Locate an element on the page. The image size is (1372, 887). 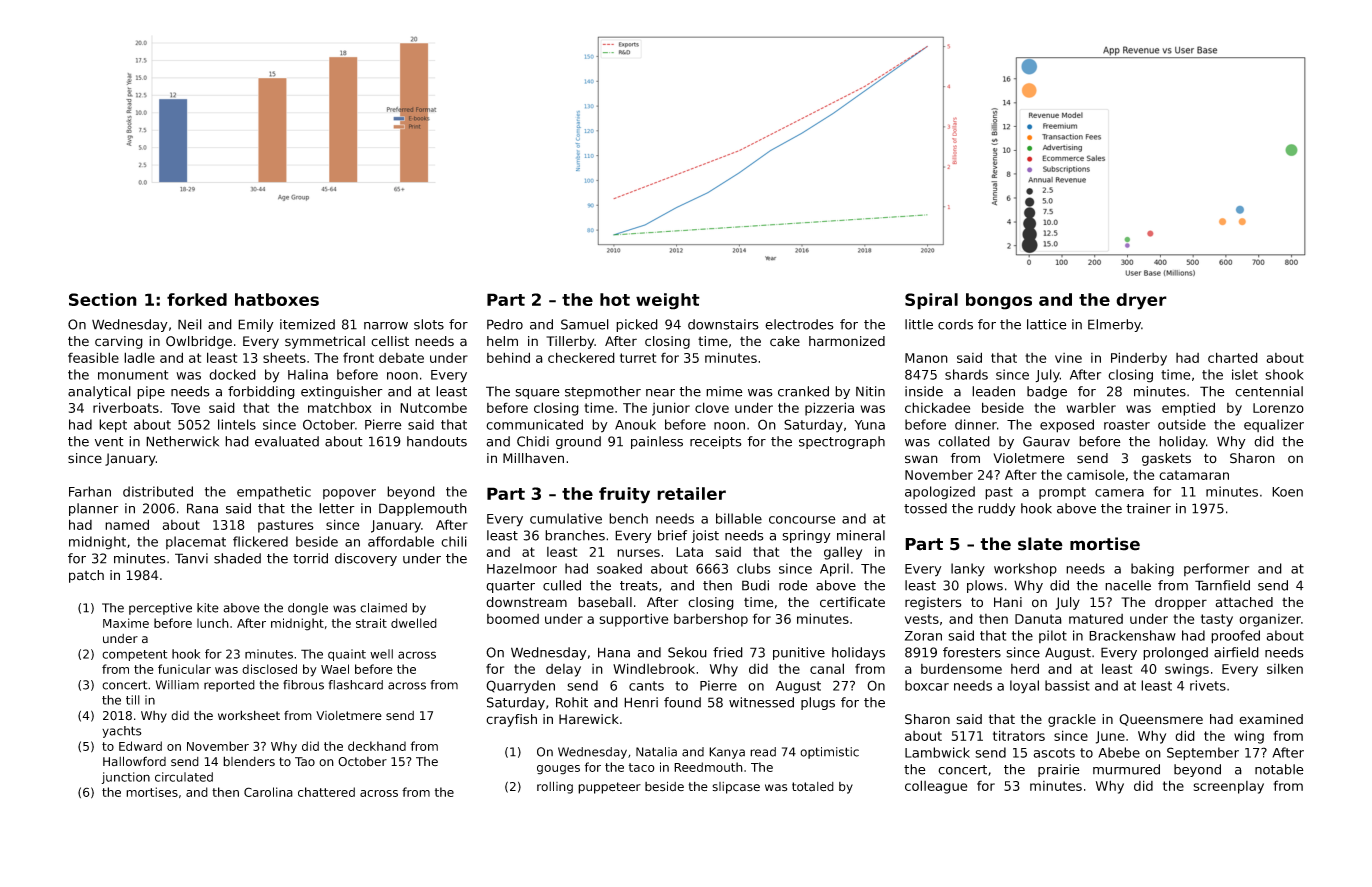
Pinderby is located at coordinates (1139, 359).
